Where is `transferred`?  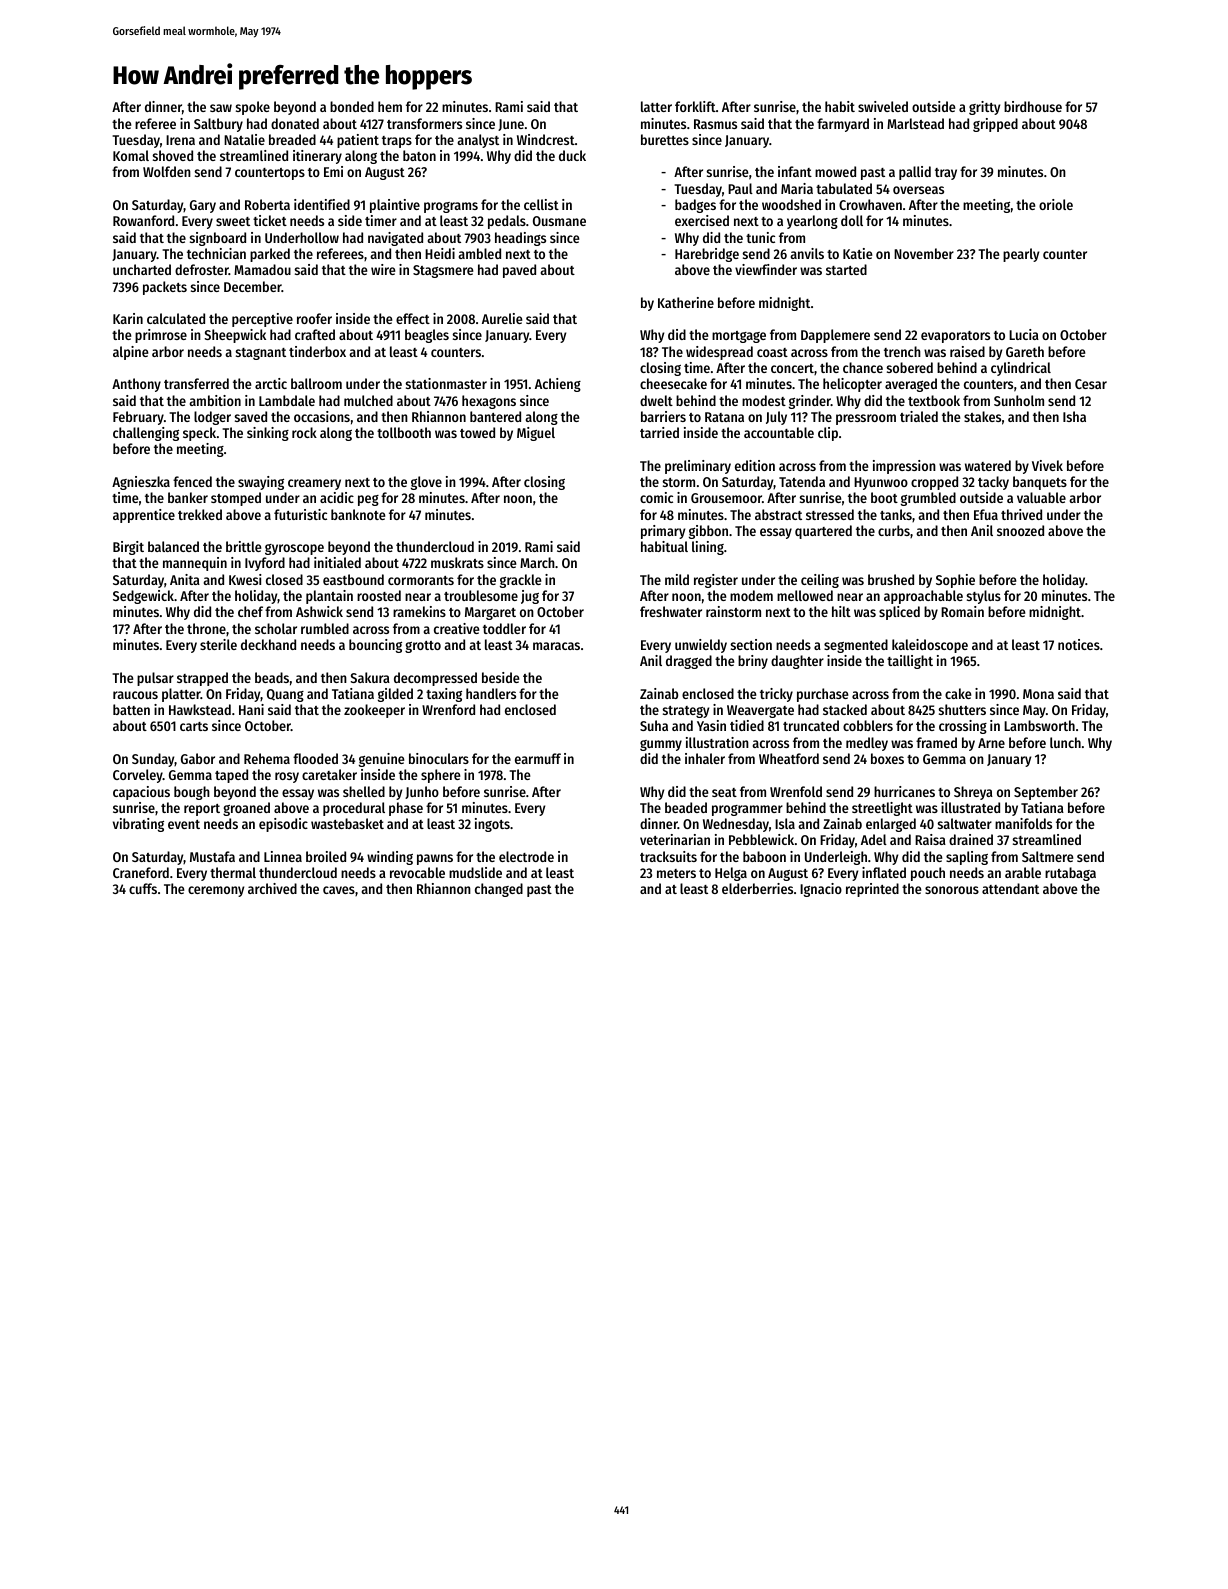 transferred is located at coordinates (196, 383).
